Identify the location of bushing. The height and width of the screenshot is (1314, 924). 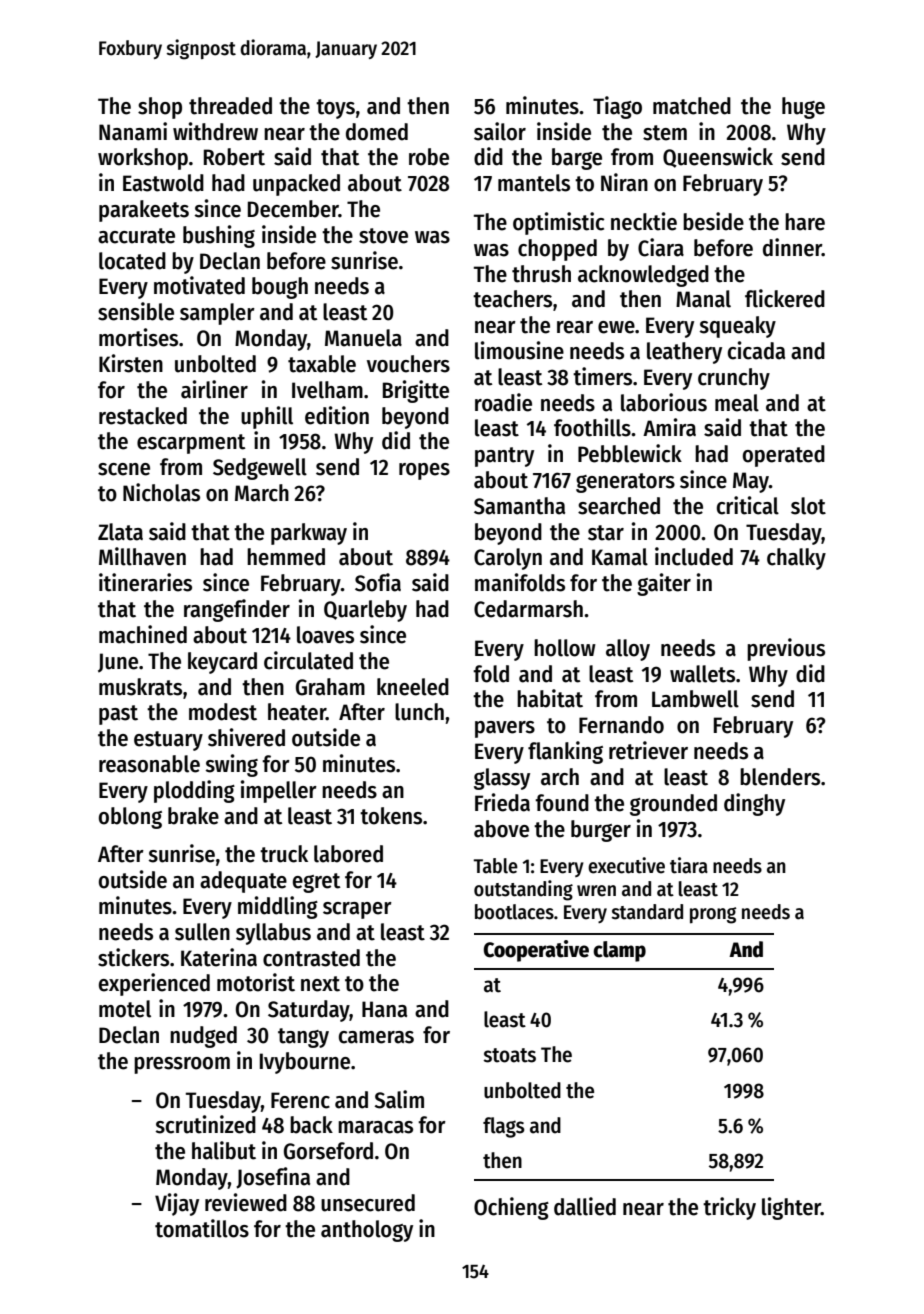
(219, 236).
